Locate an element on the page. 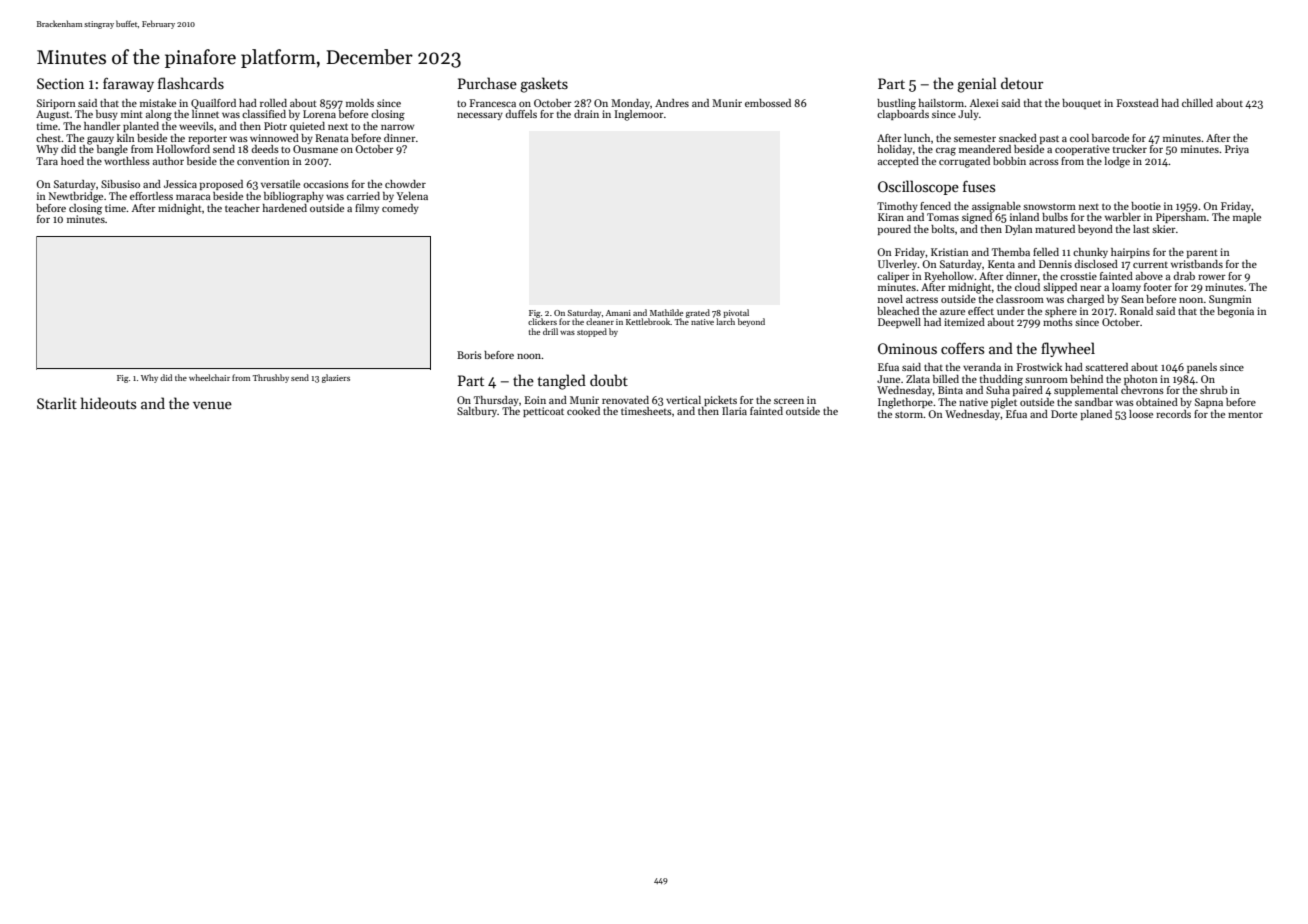 The image size is (1308, 924). clickers is located at coordinates (542, 321).
